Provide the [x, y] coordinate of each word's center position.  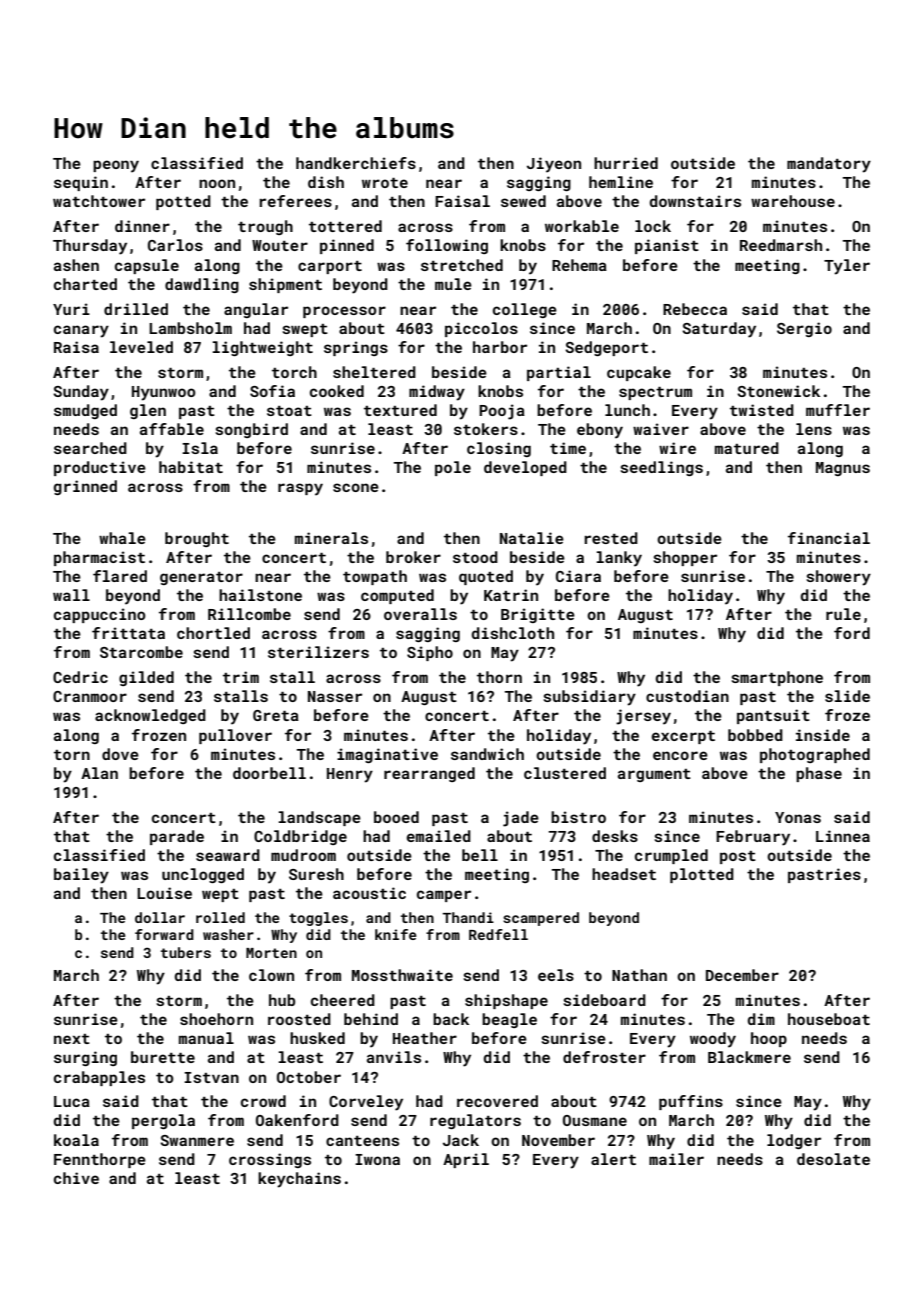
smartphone [777, 678]
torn [72, 755]
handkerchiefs [356, 163]
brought [197, 539]
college [525, 310]
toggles [318, 919]
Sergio [804, 329]
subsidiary [589, 698]
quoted [486, 577]
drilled [136, 309]
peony [116, 166]
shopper [685, 558]
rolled [220, 917]
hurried [626, 163]
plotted [702, 875]
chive [76, 1178]
